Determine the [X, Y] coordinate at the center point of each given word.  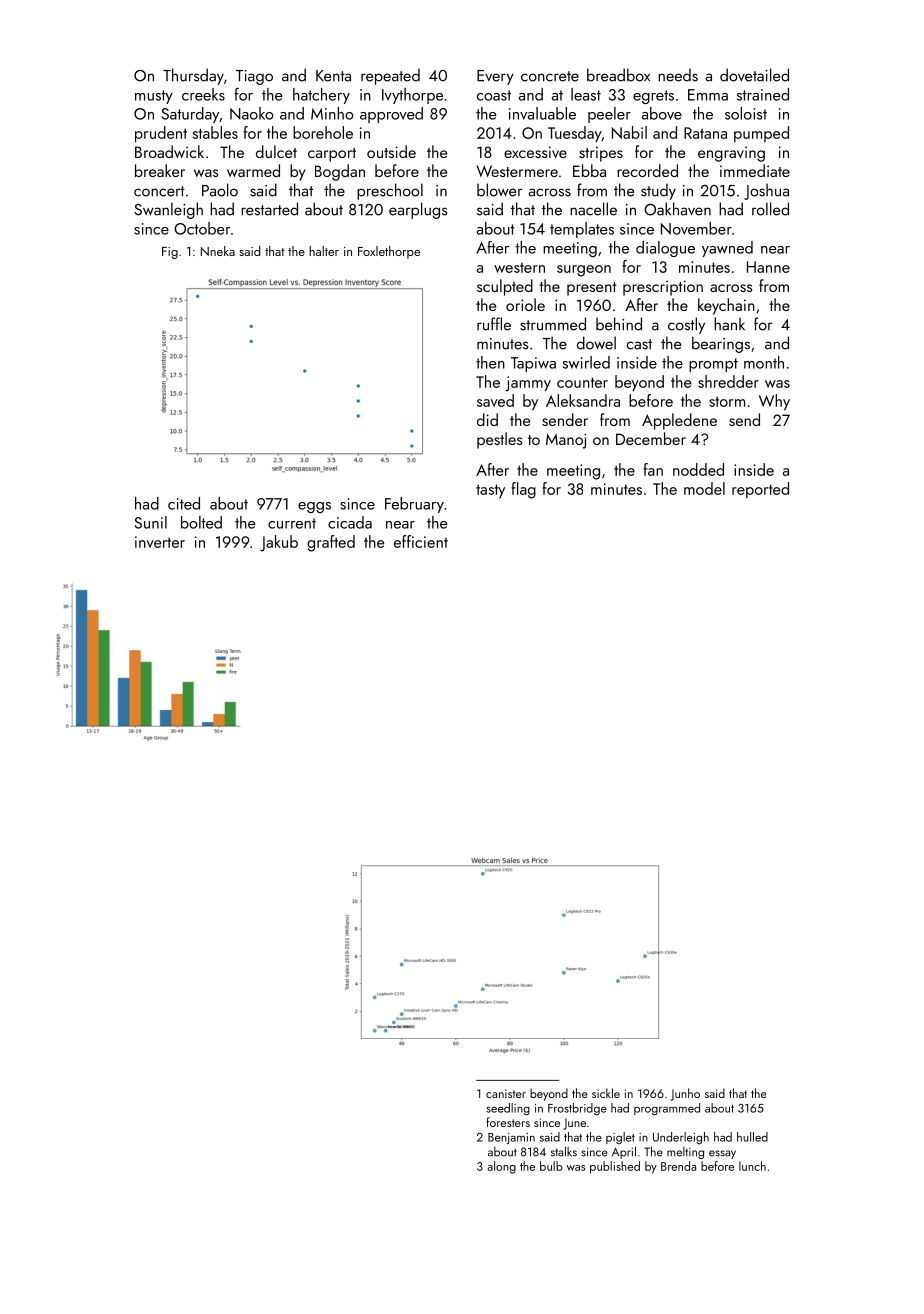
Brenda [678, 1166]
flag [523, 490]
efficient [421, 541]
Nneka [218, 251]
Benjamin [511, 1138]
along [501, 1167]
